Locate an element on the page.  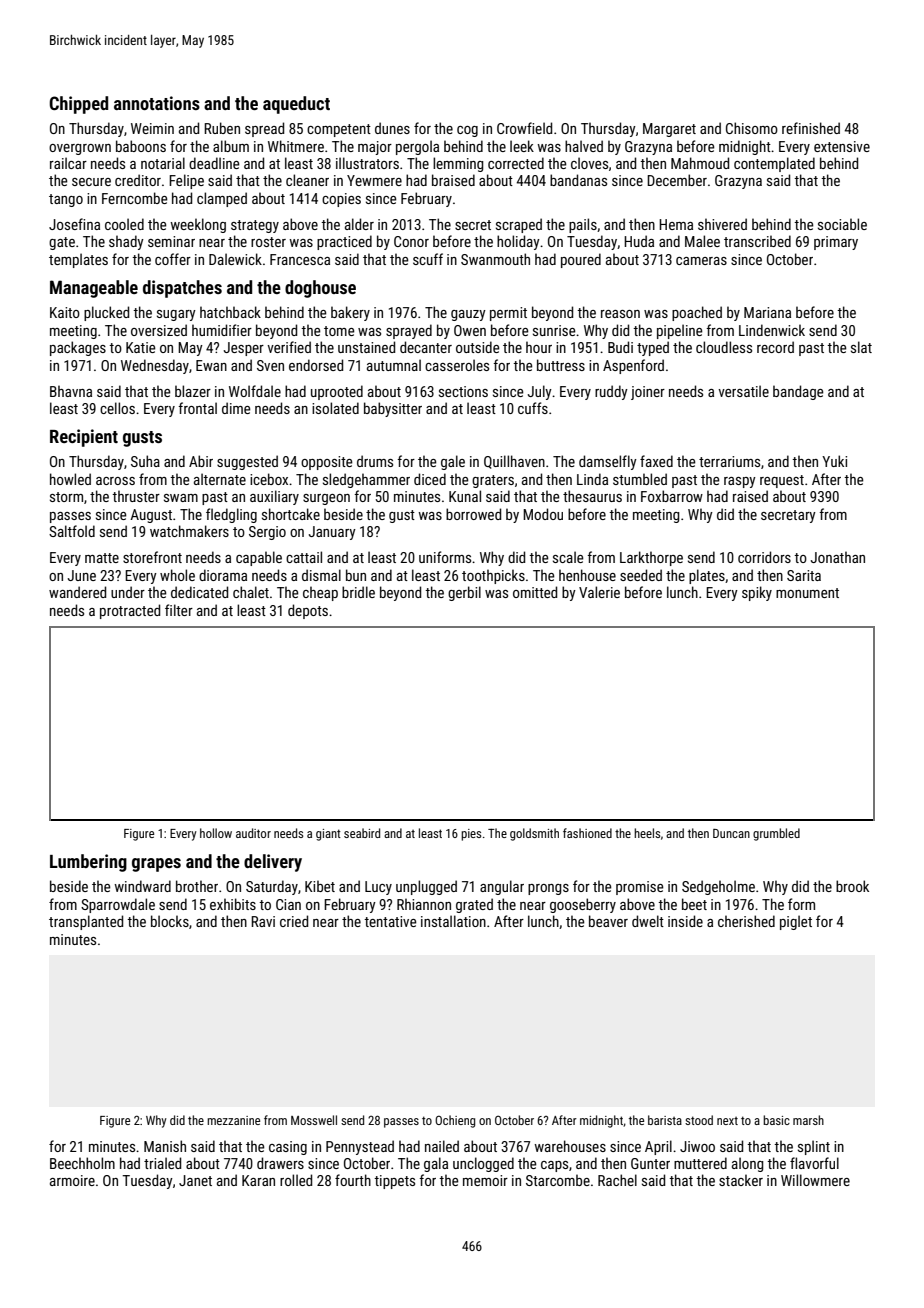
gerbil is located at coordinates (464, 593).
